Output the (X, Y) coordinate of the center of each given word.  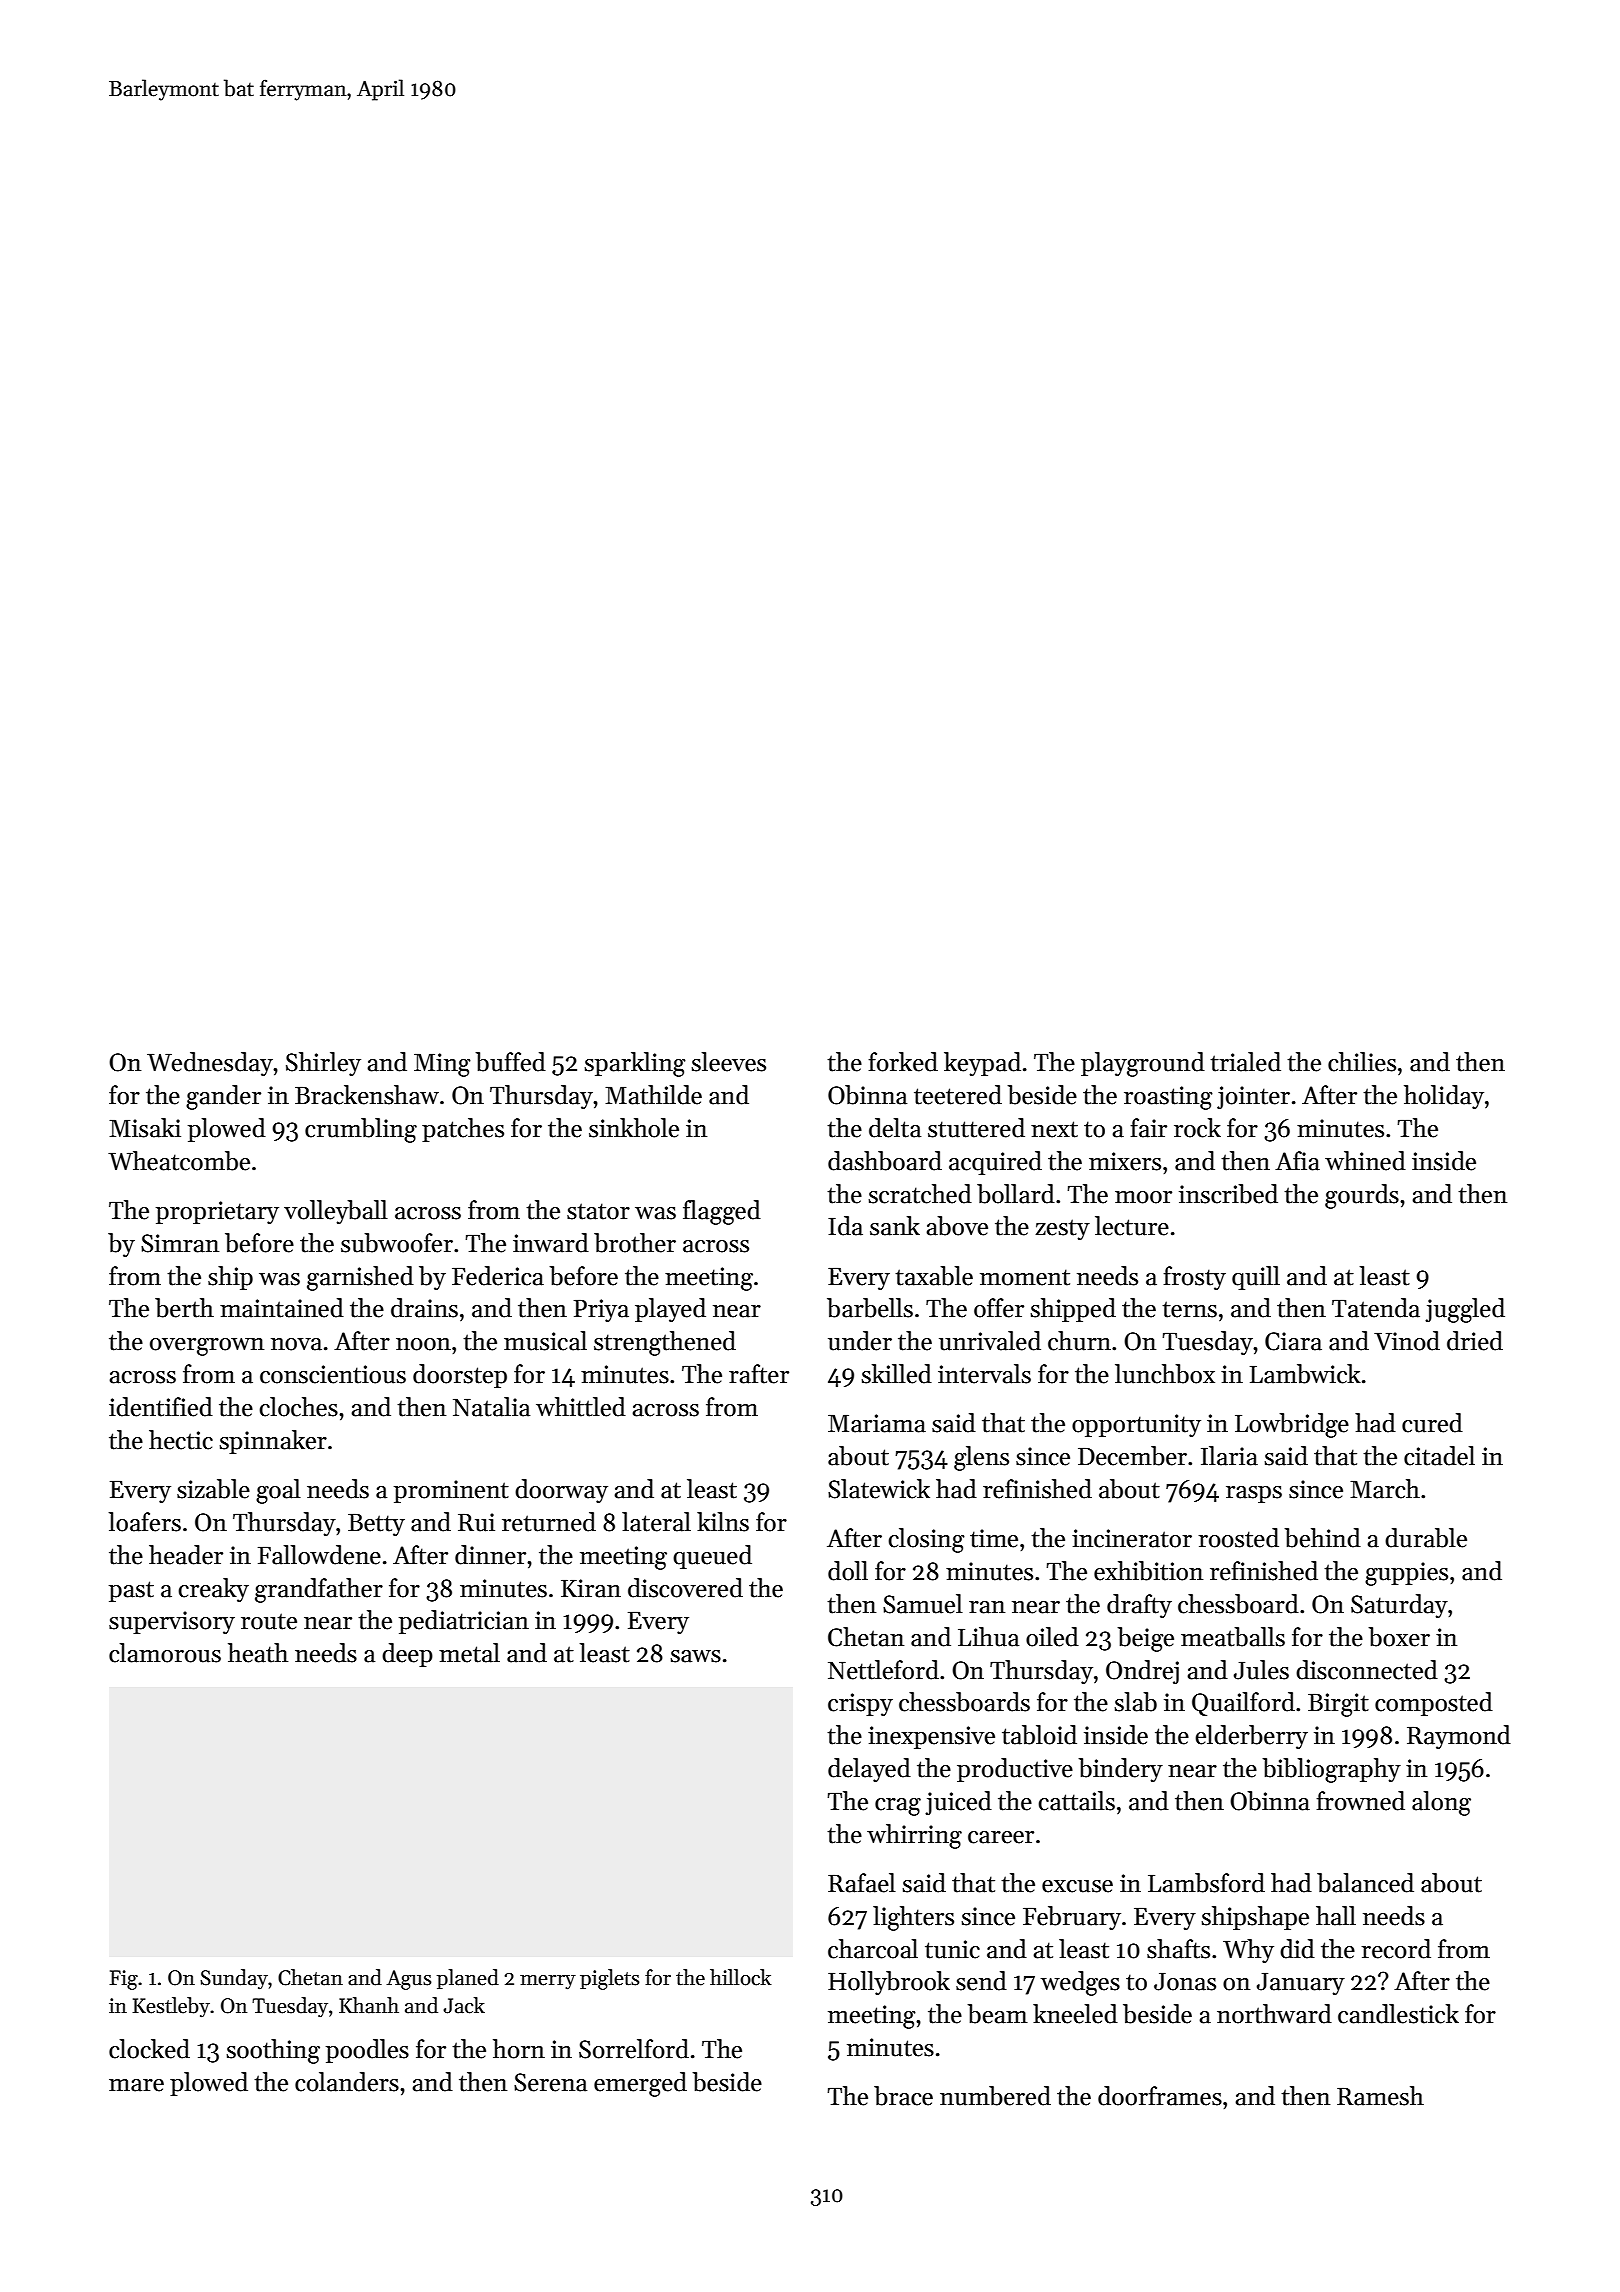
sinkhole (634, 1128)
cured (1432, 1423)
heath (258, 1653)
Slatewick (879, 1489)
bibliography (1331, 1770)
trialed (1245, 1062)
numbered (995, 2096)
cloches (298, 1407)
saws (695, 1656)
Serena (550, 2082)
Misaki (145, 1128)
